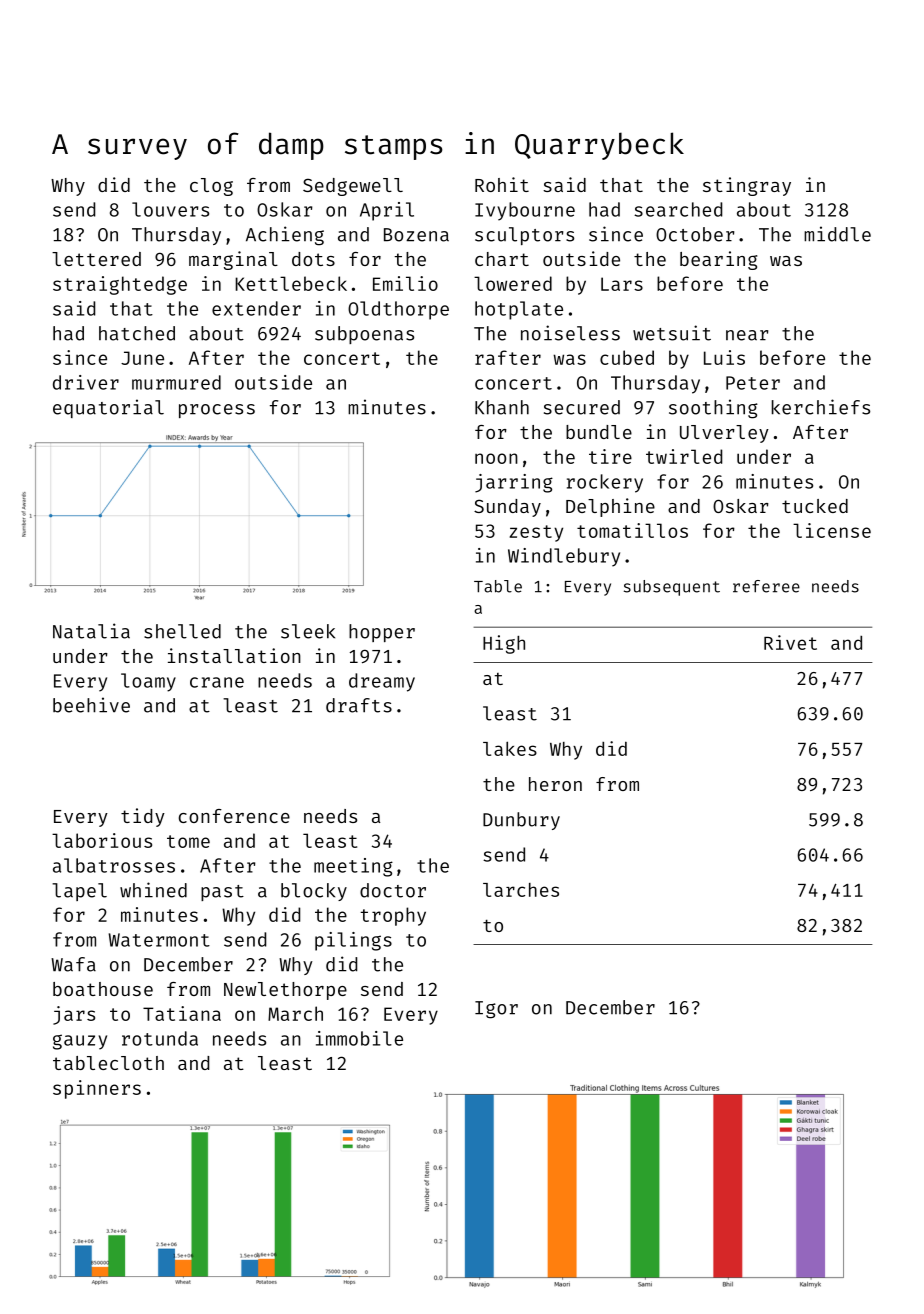 The width and height of the screenshot is (924, 1314). What do you see at coordinates (521, 890) in the screenshot?
I see `larches` at bounding box center [521, 890].
